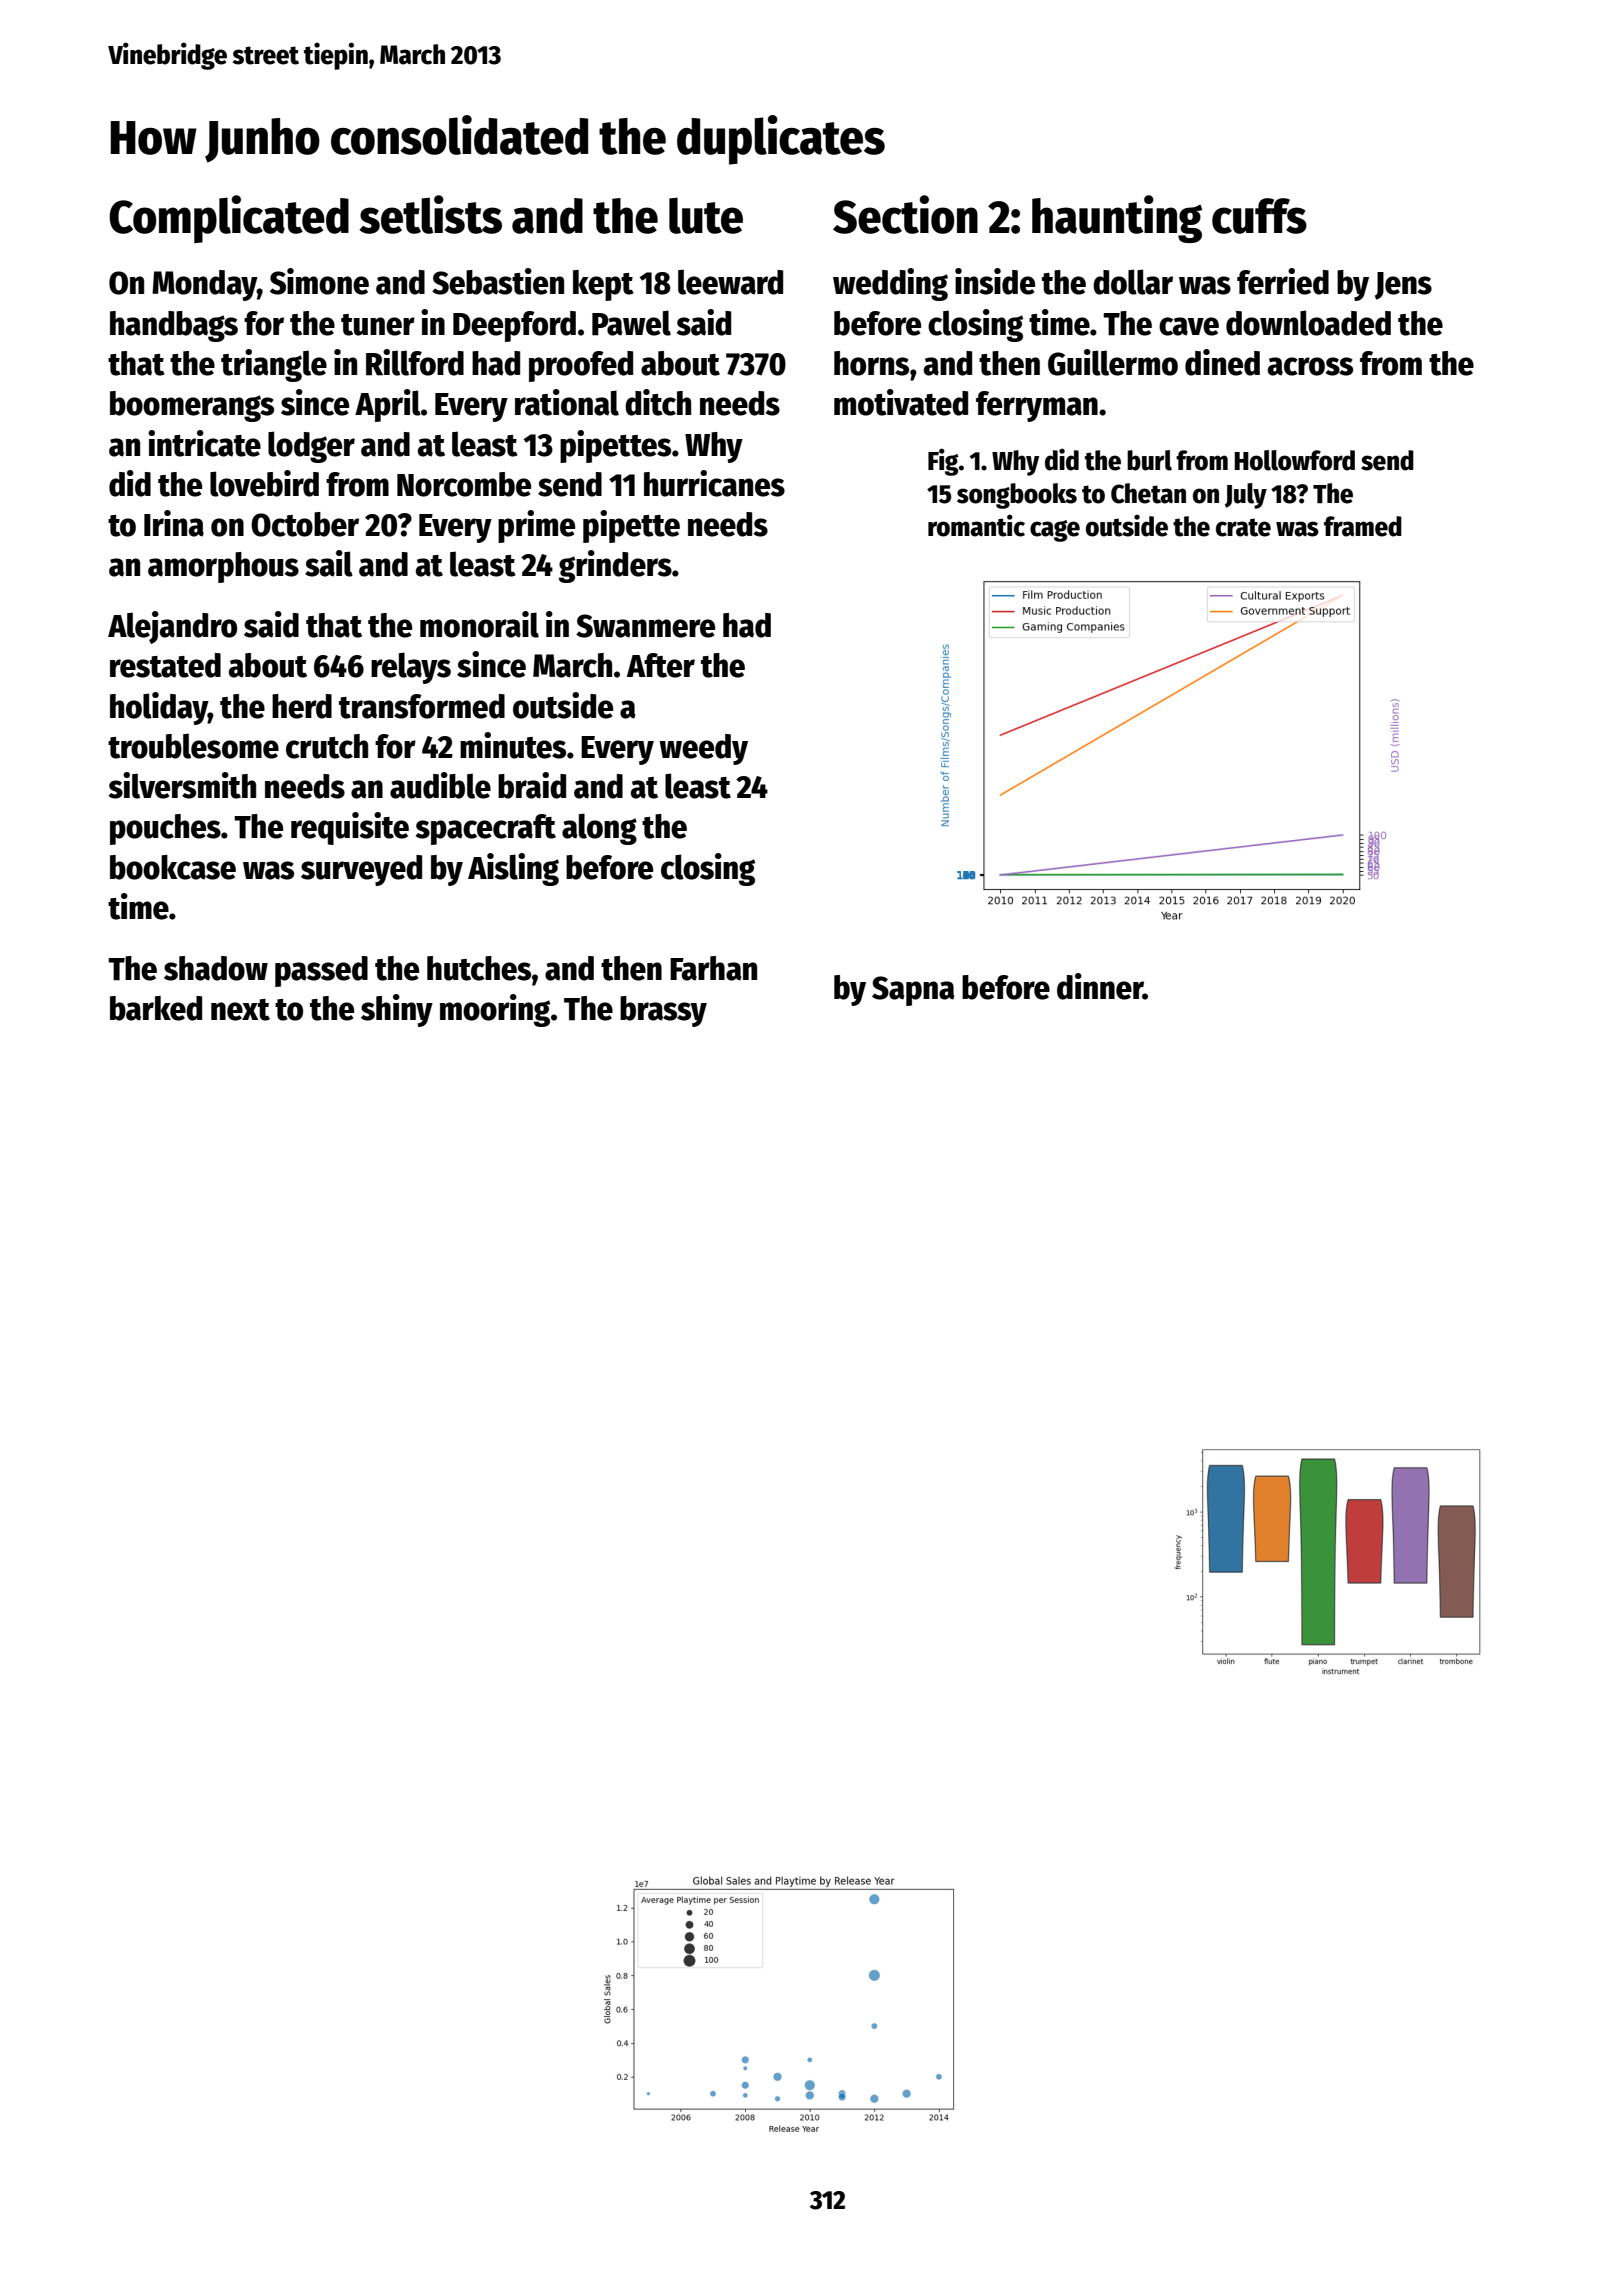  I want to click on After, so click(661, 665).
